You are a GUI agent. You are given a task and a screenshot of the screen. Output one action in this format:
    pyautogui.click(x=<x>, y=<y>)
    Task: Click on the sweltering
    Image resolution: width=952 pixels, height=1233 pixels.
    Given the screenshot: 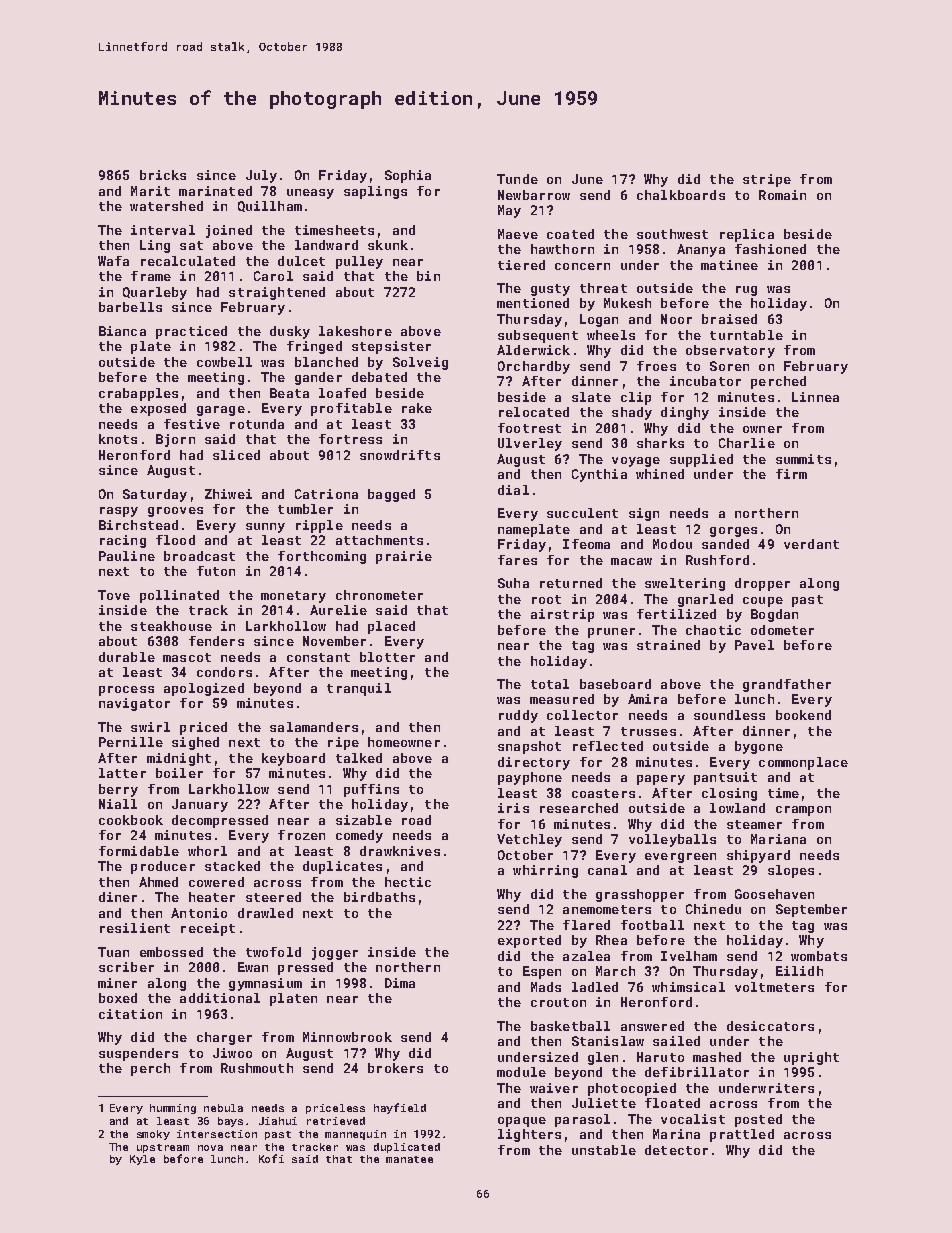 What is the action you would take?
    pyautogui.click(x=685, y=584)
